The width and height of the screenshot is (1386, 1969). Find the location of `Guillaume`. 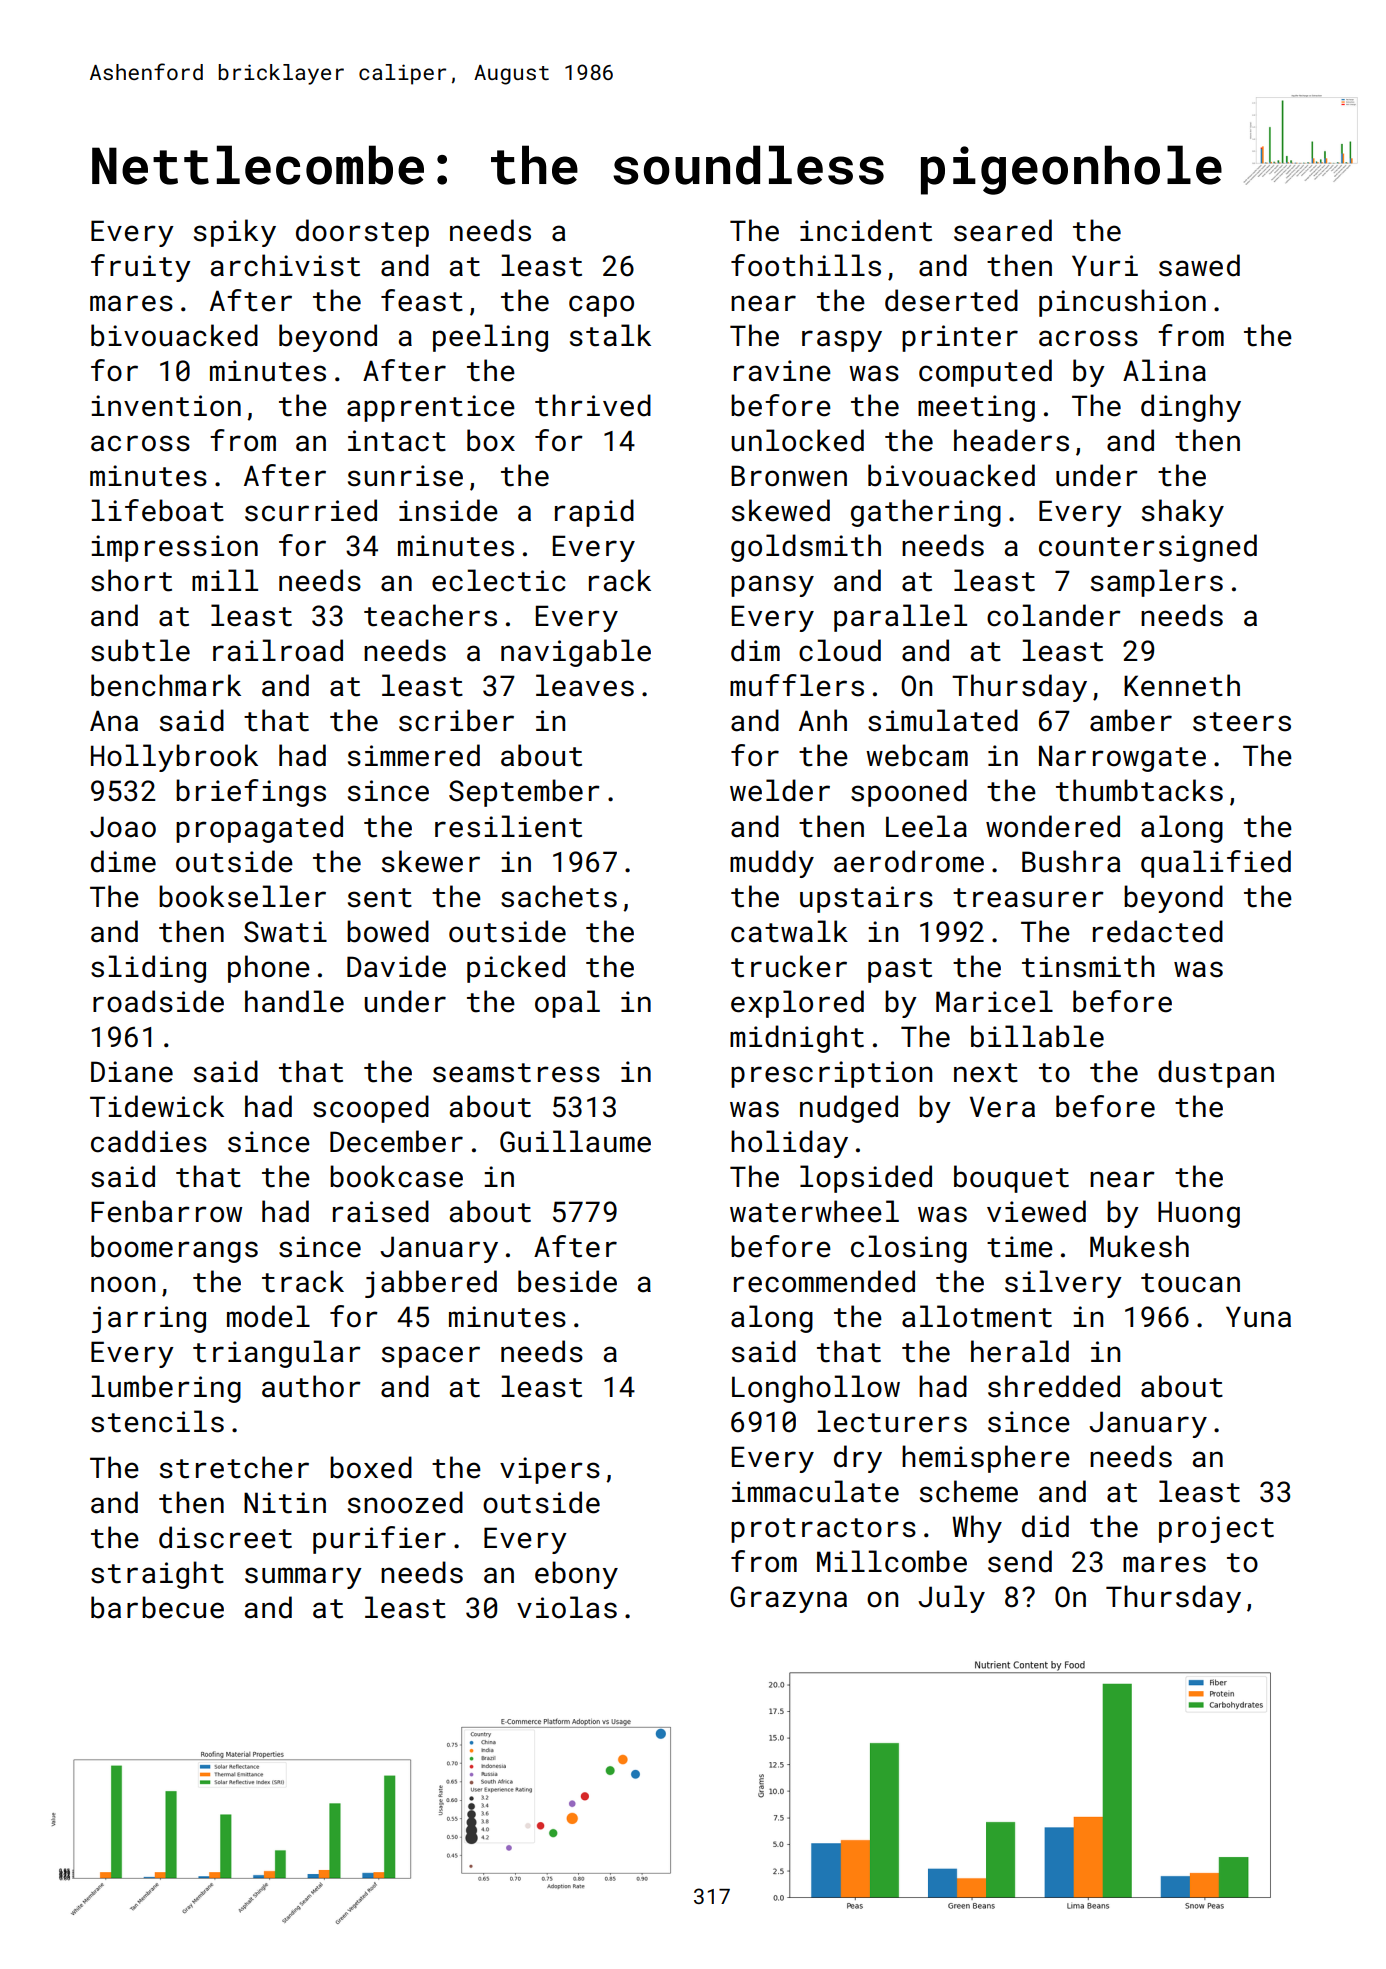

Guillaume is located at coordinates (575, 1141).
